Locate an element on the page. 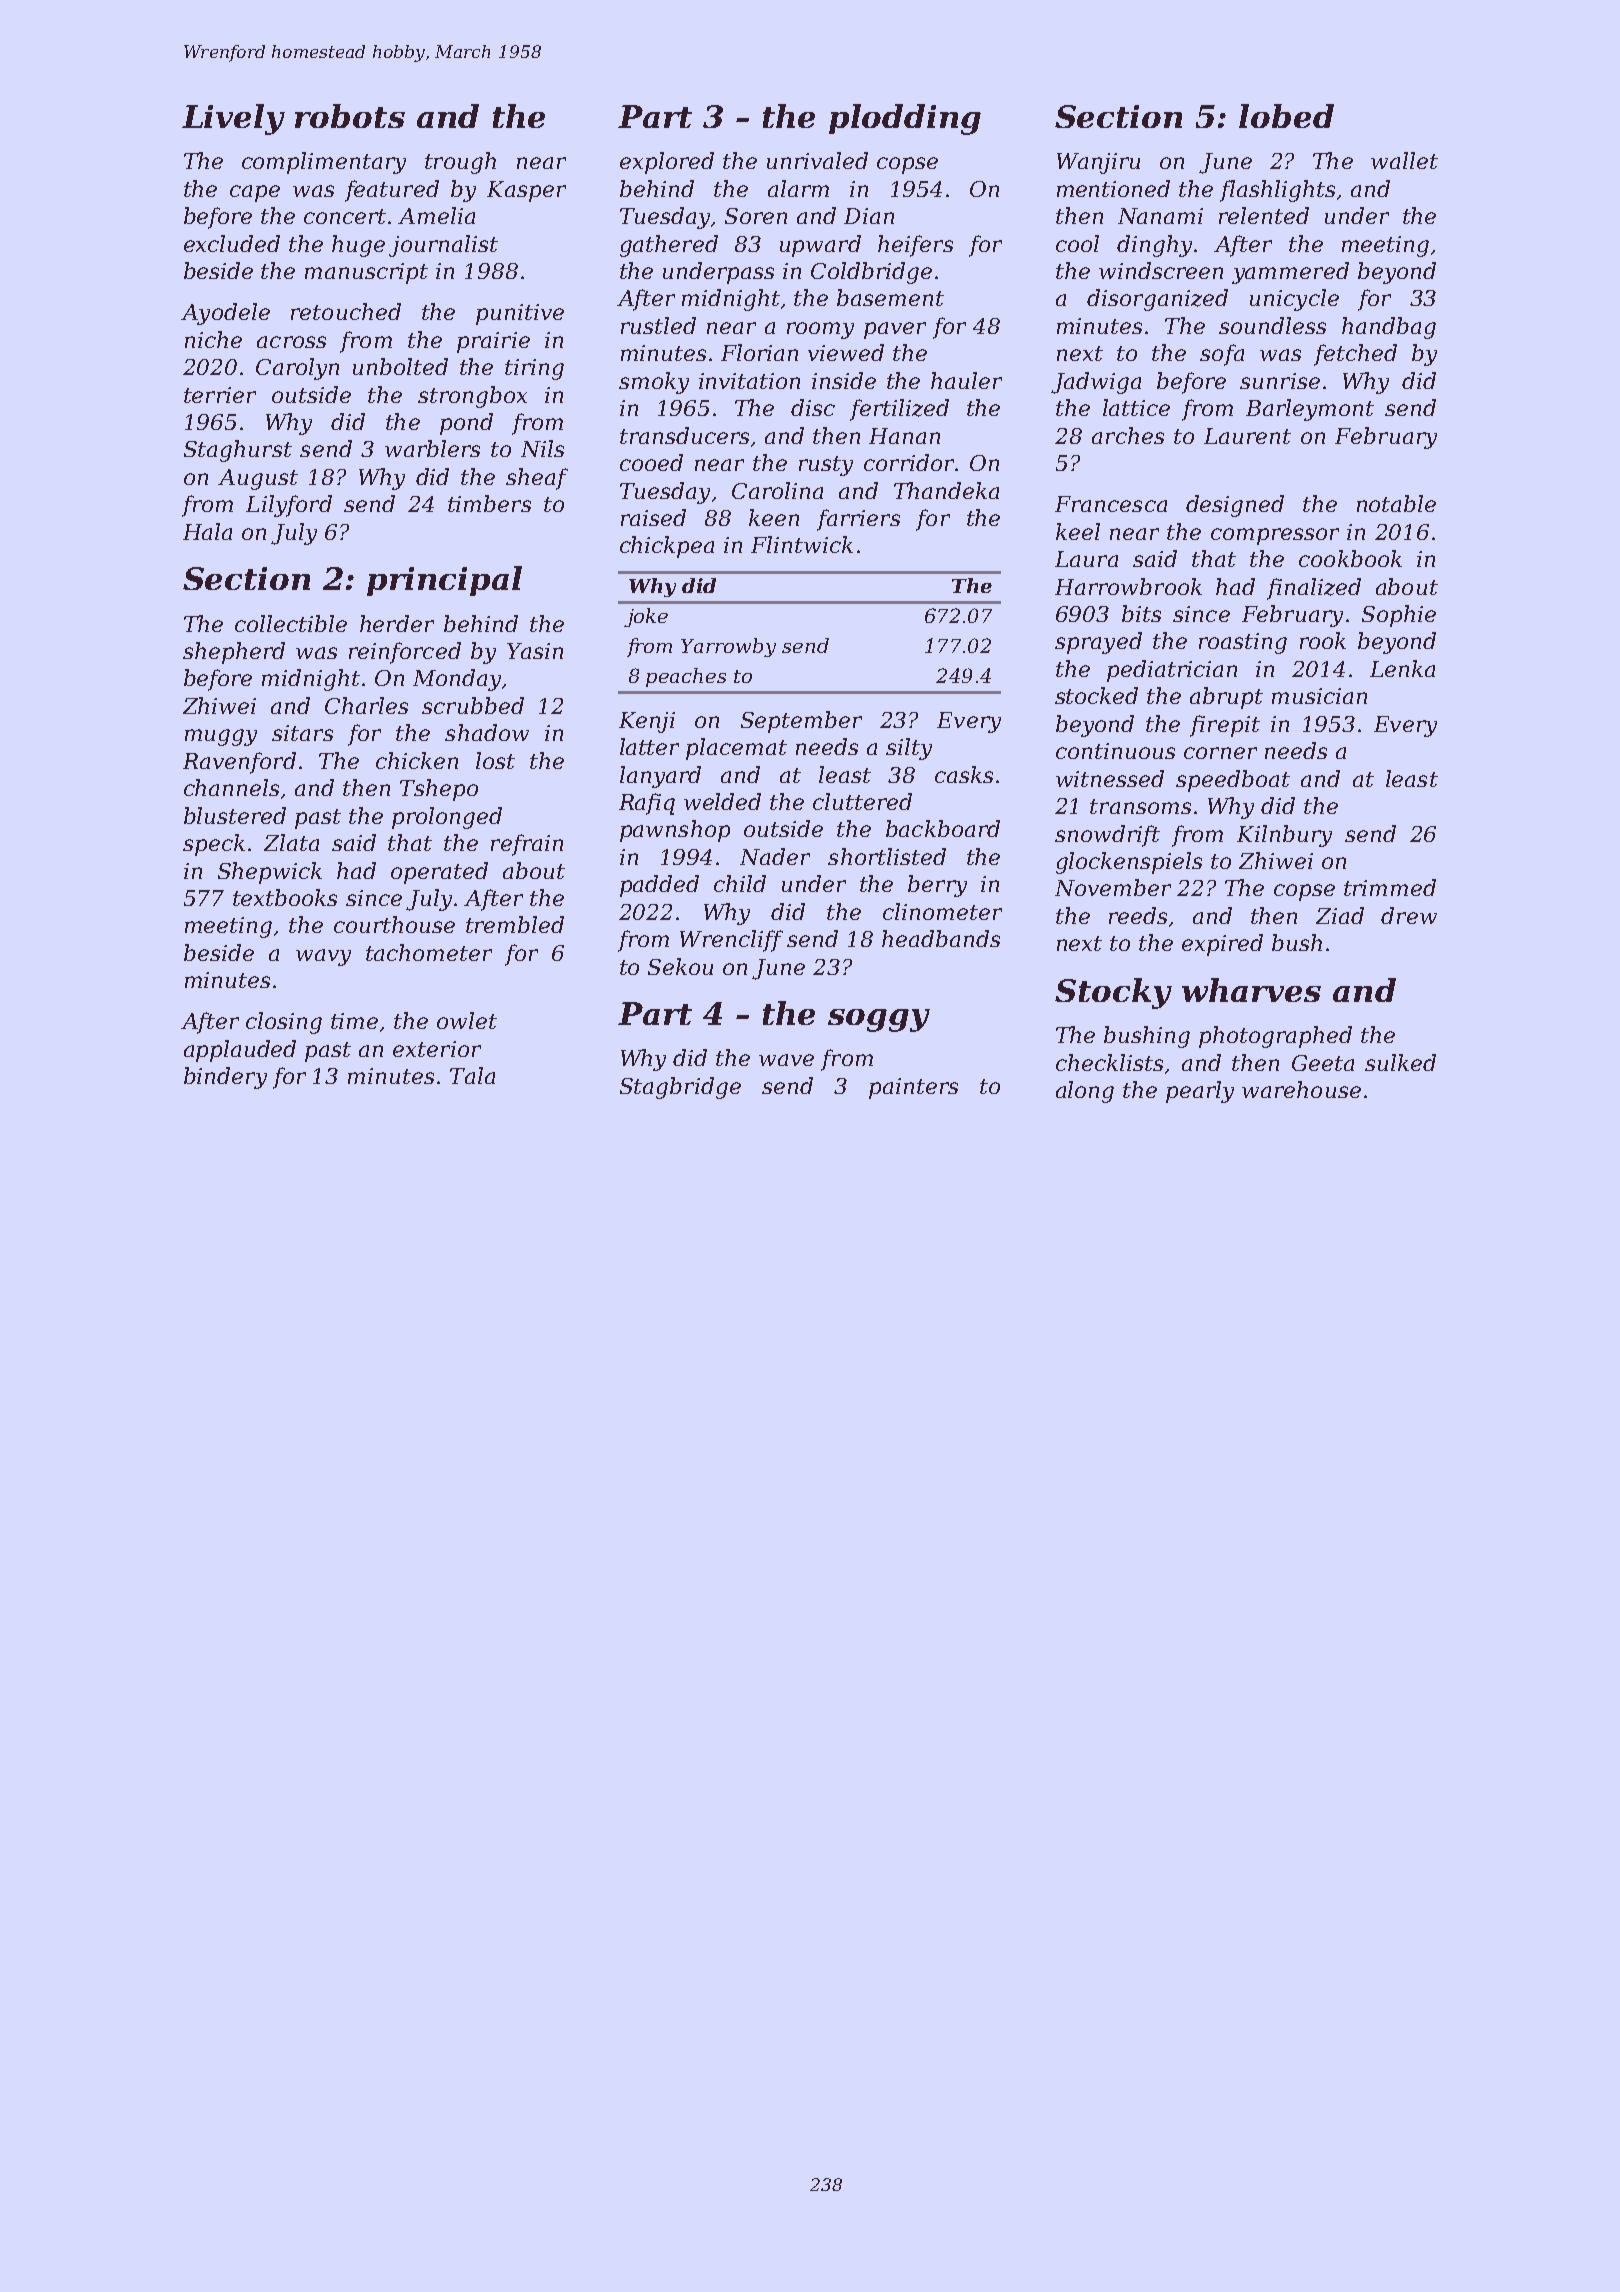  wallet is located at coordinates (1404, 160).
